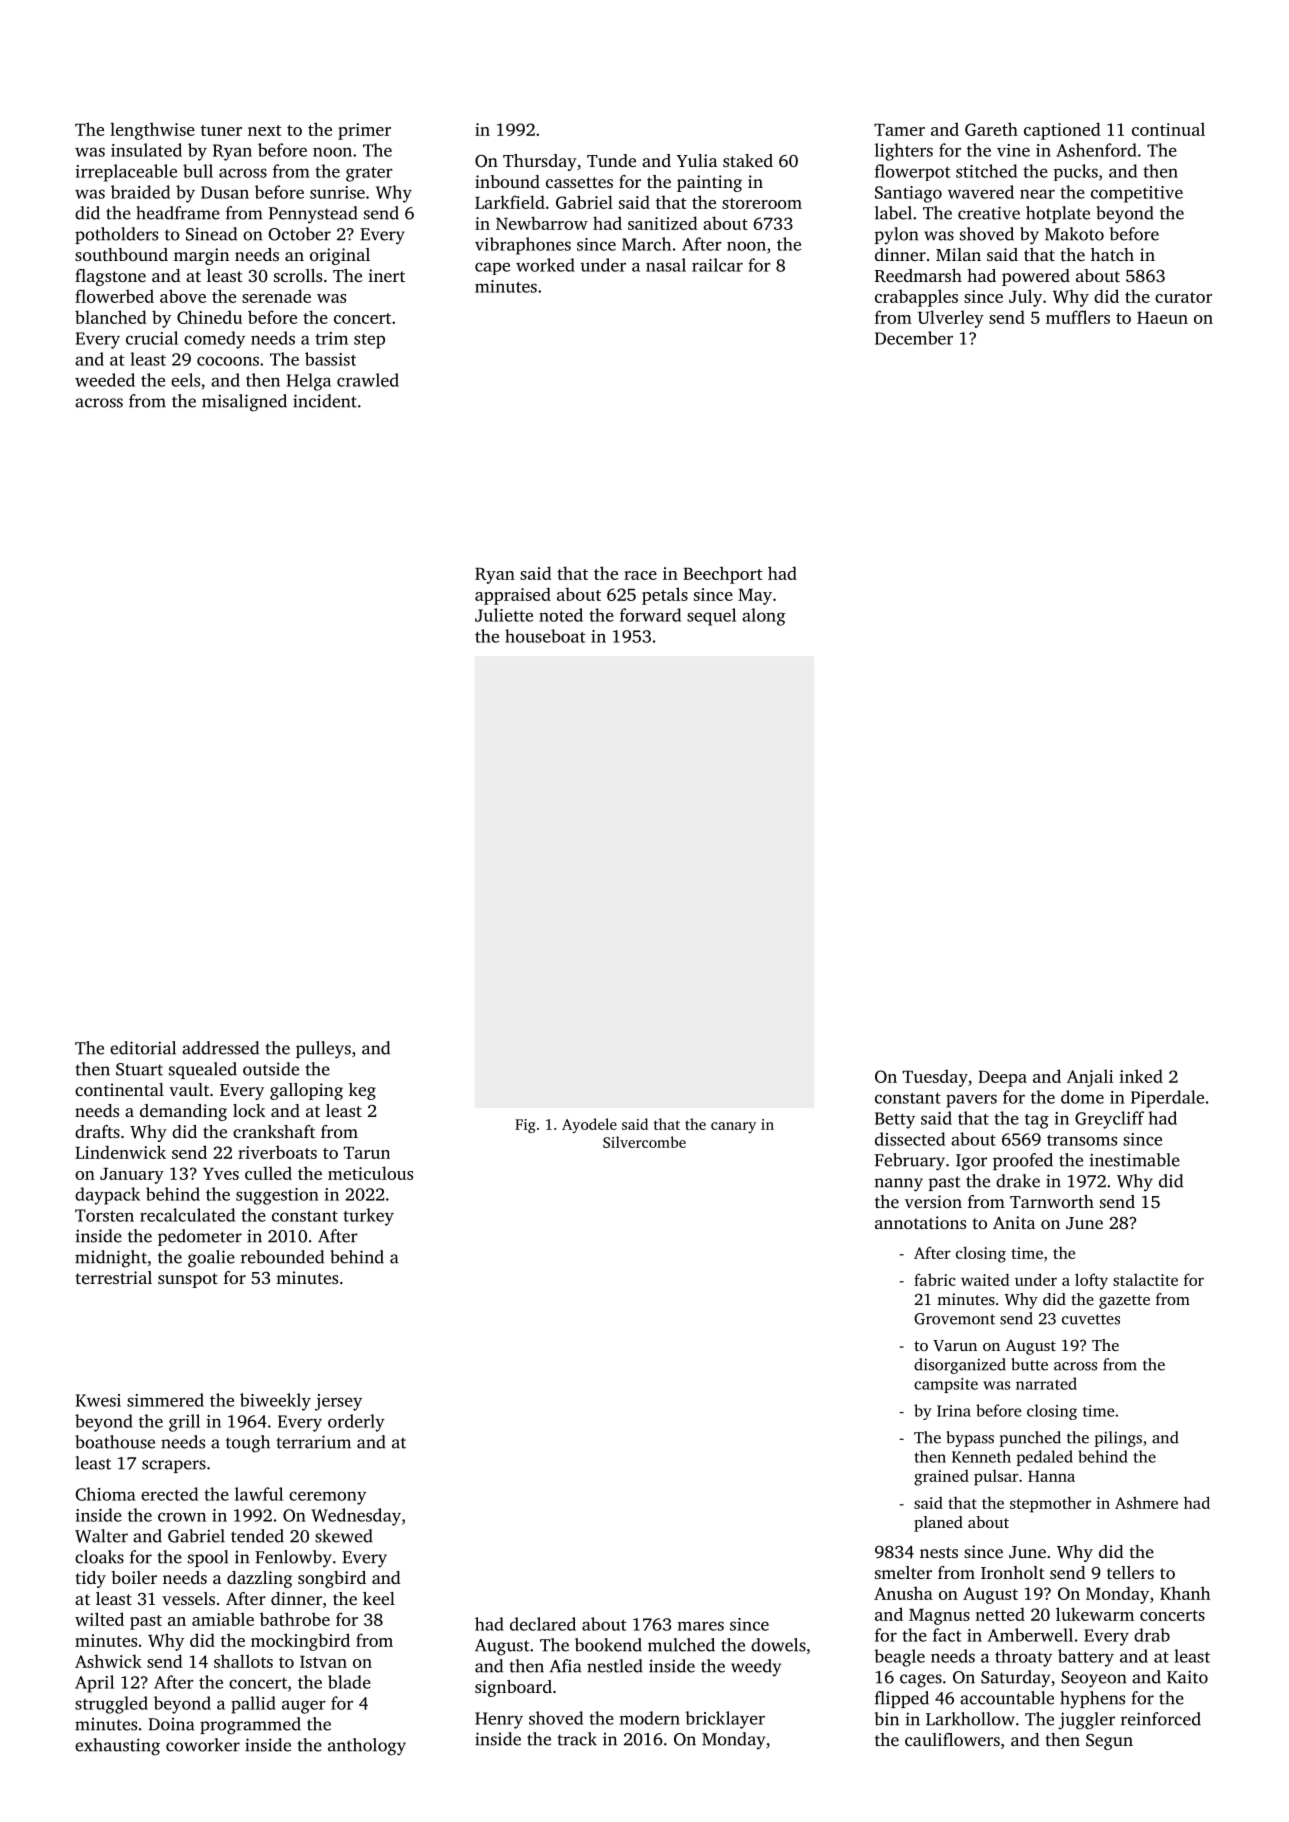 The height and width of the page is (1822, 1289). I want to click on sequel, so click(711, 617).
